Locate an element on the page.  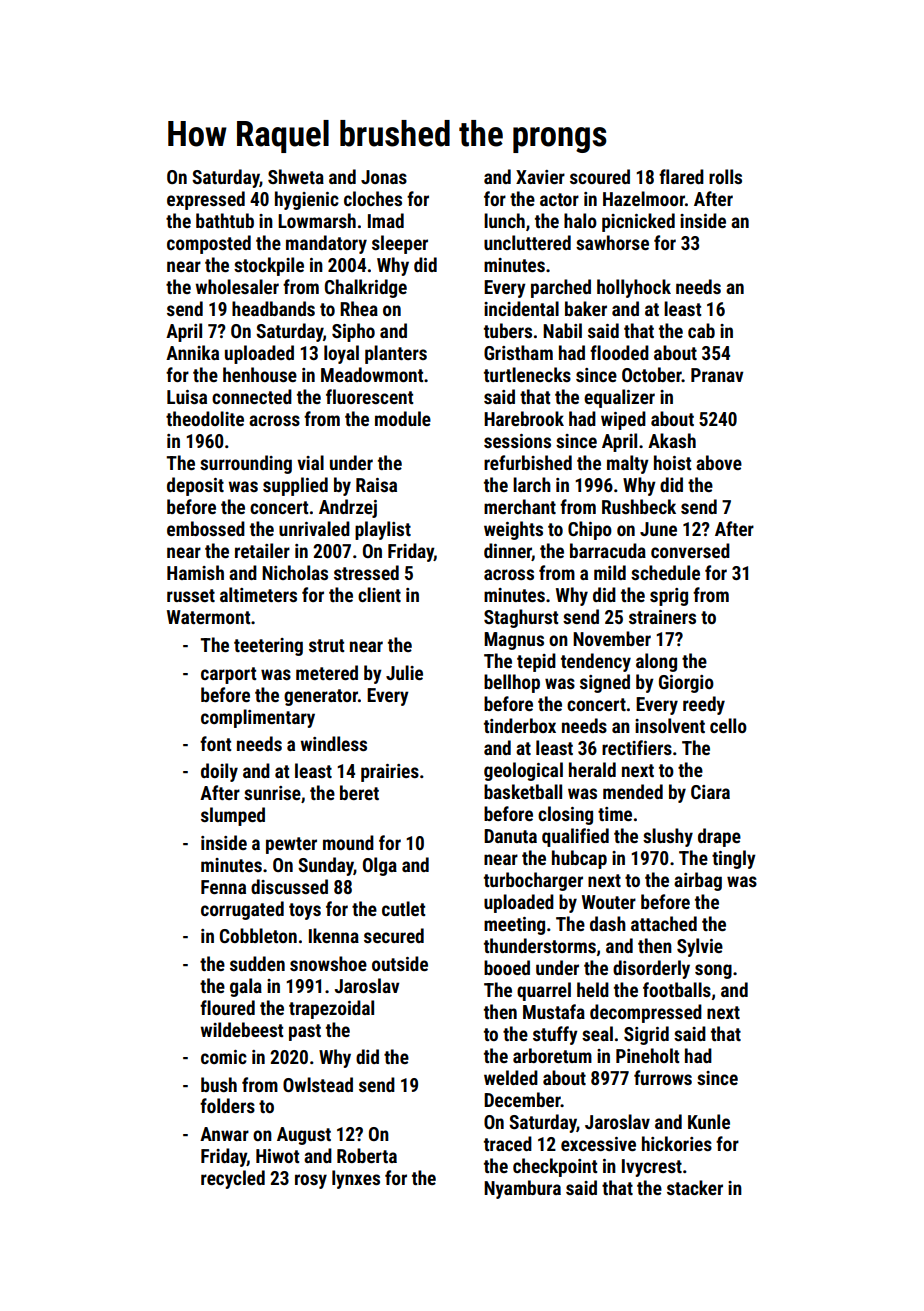
slumped is located at coordinates (233, 816).
